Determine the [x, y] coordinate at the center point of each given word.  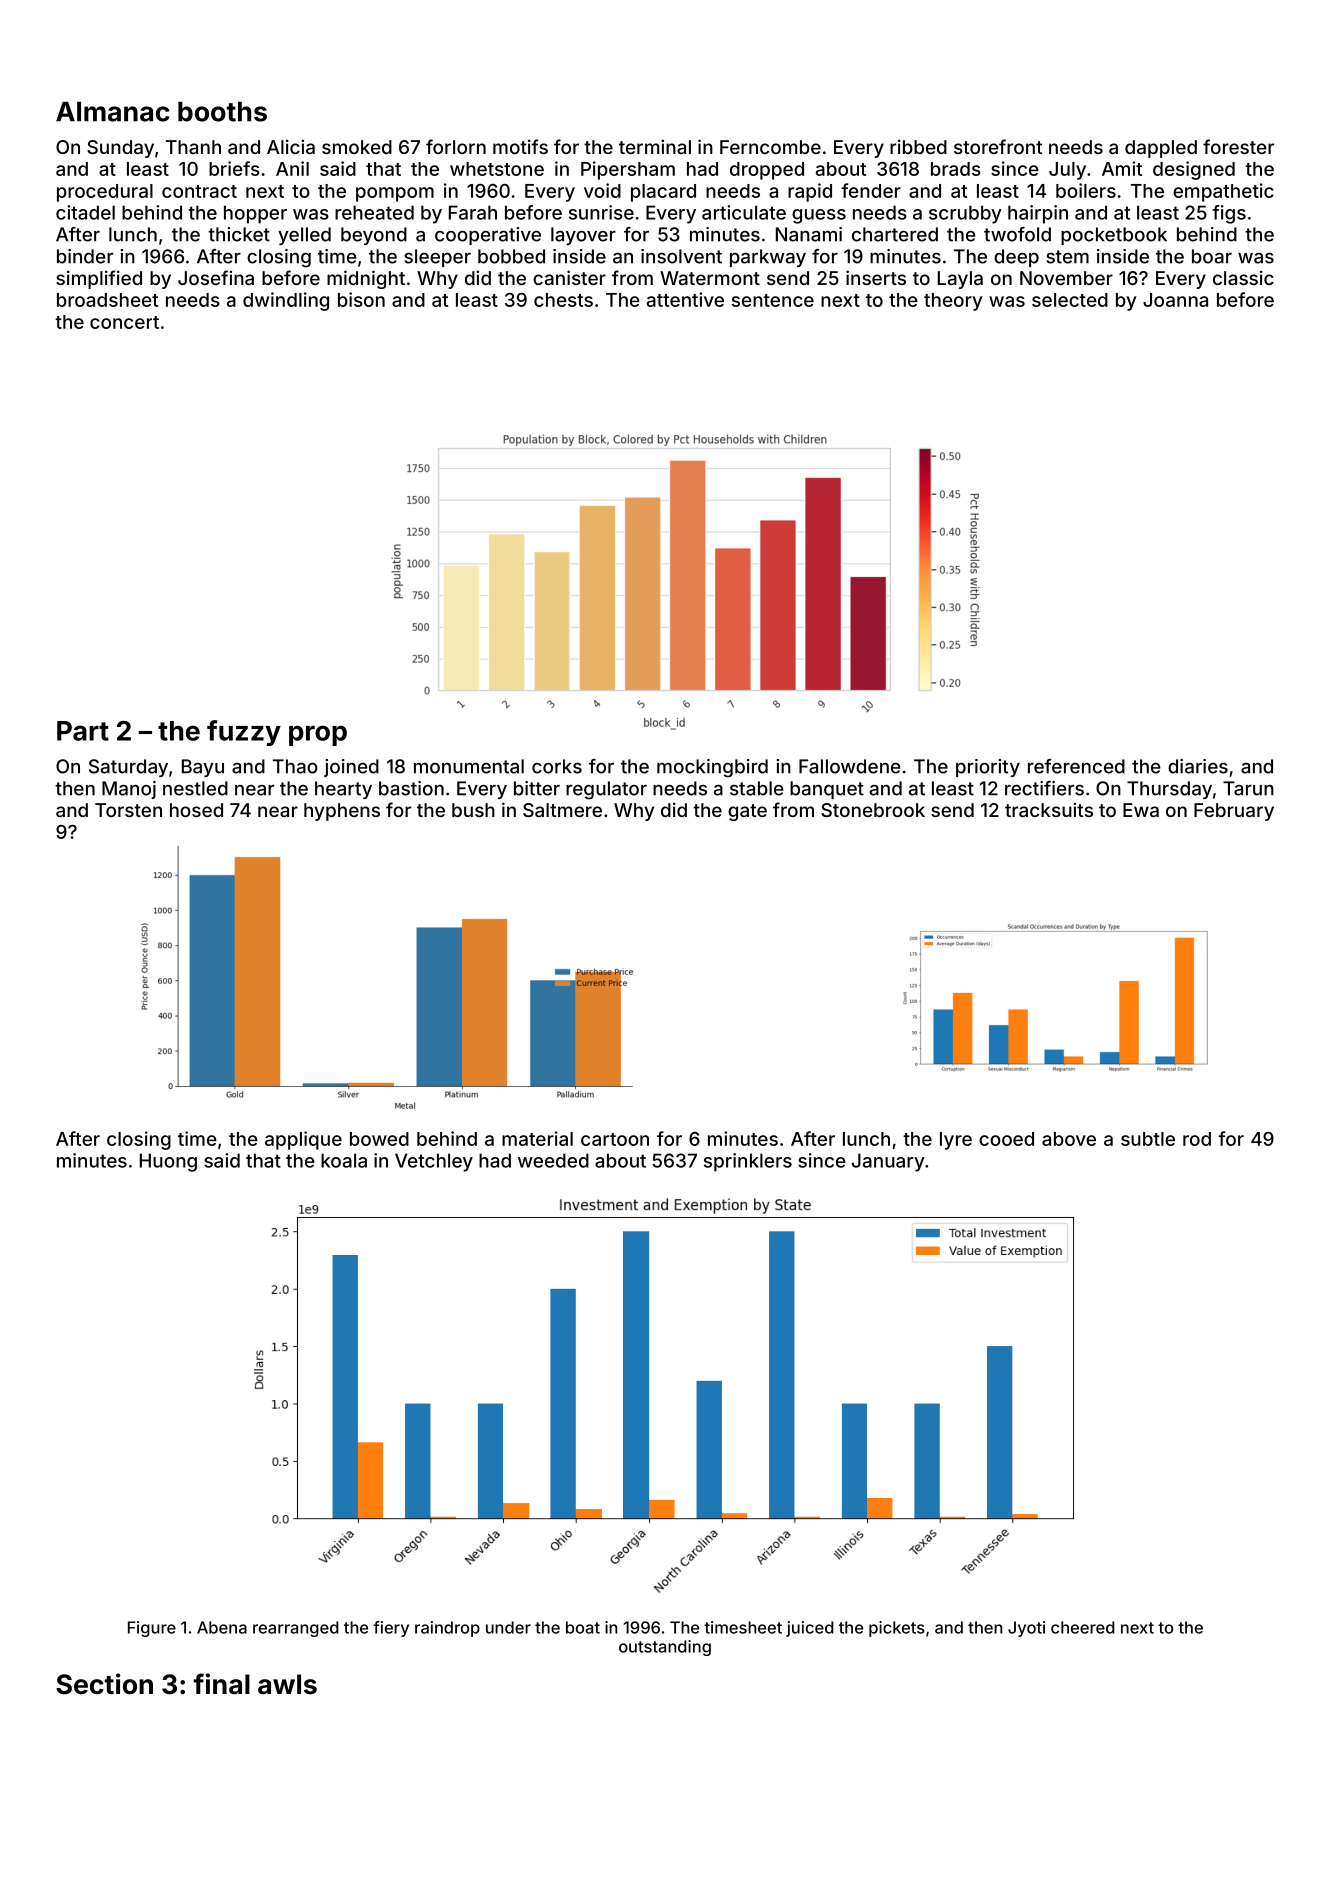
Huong [168, 1162]
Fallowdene [850, 766]
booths [222, 112]
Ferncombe [770, 147]
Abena [222, 1627]
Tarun [1248, 788]
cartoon [615, 1139]
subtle [1148, 1139]
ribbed [918, 146]
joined [351, 768]
